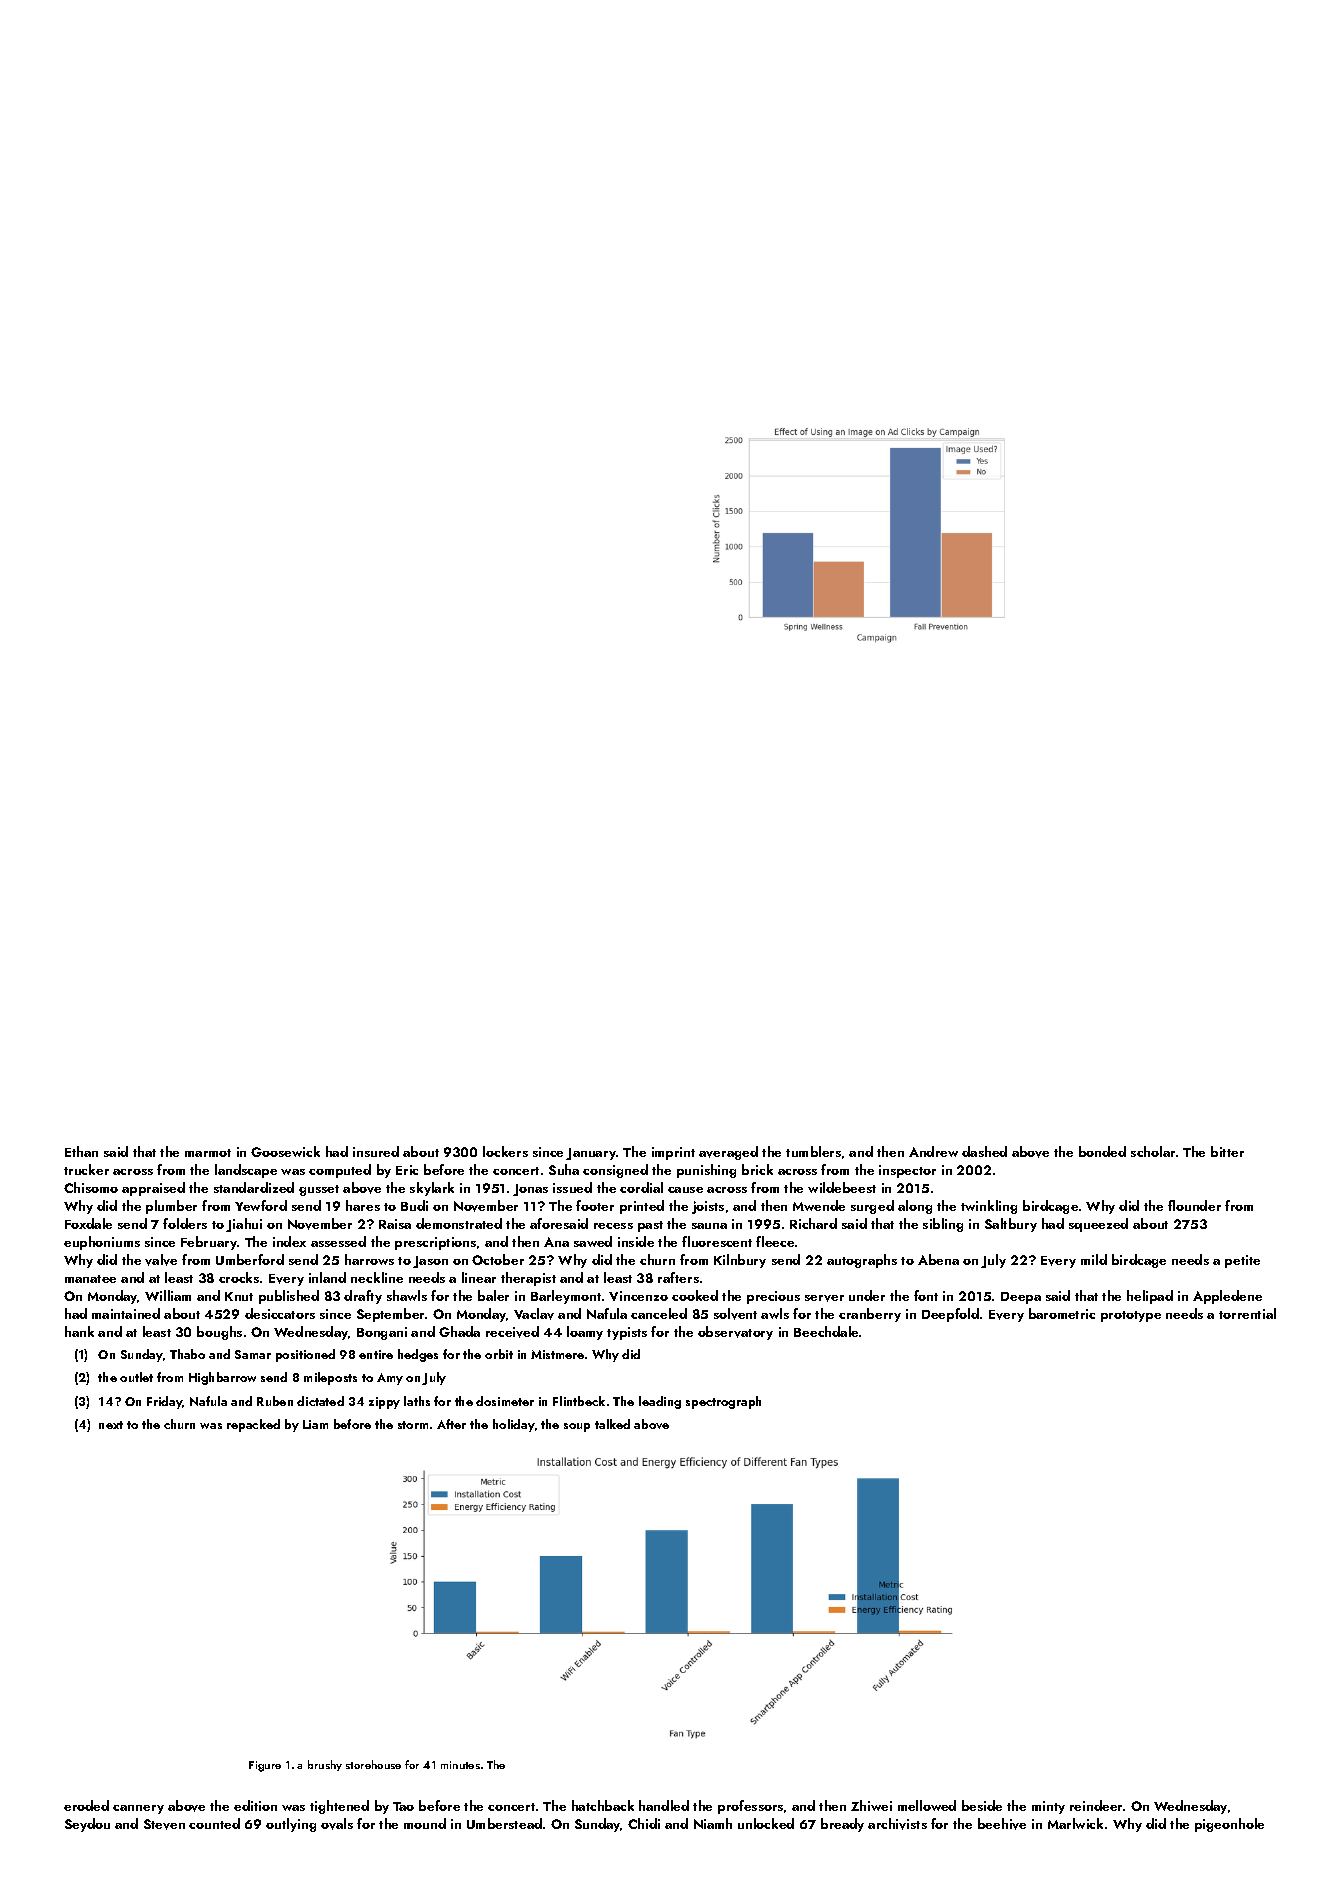  I want to click on cannery, so click(138, 1809).
